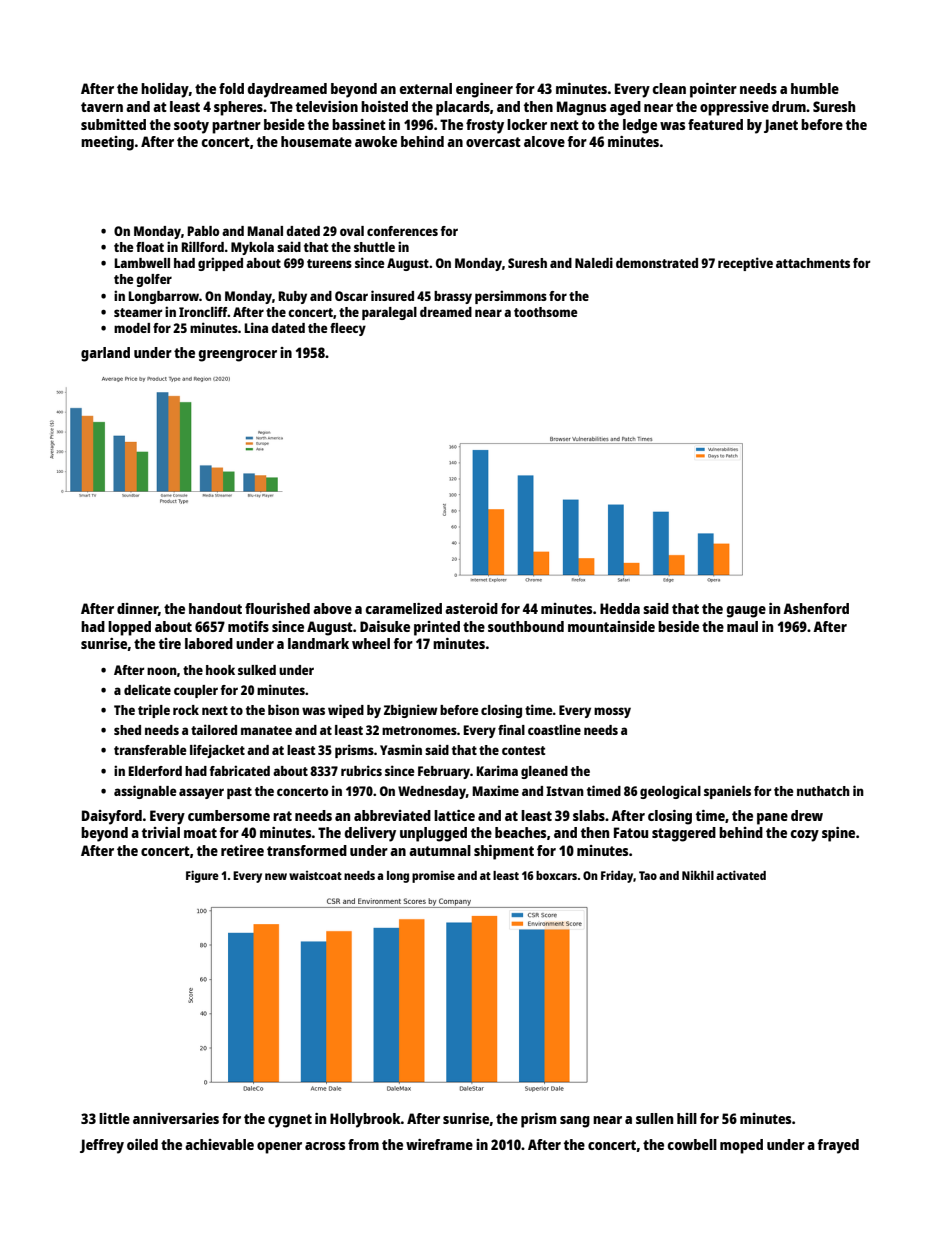  What do you see at coordinates (419, 730) in the screenshot?
I see `metronomes` at bounding box center [419, 730].
